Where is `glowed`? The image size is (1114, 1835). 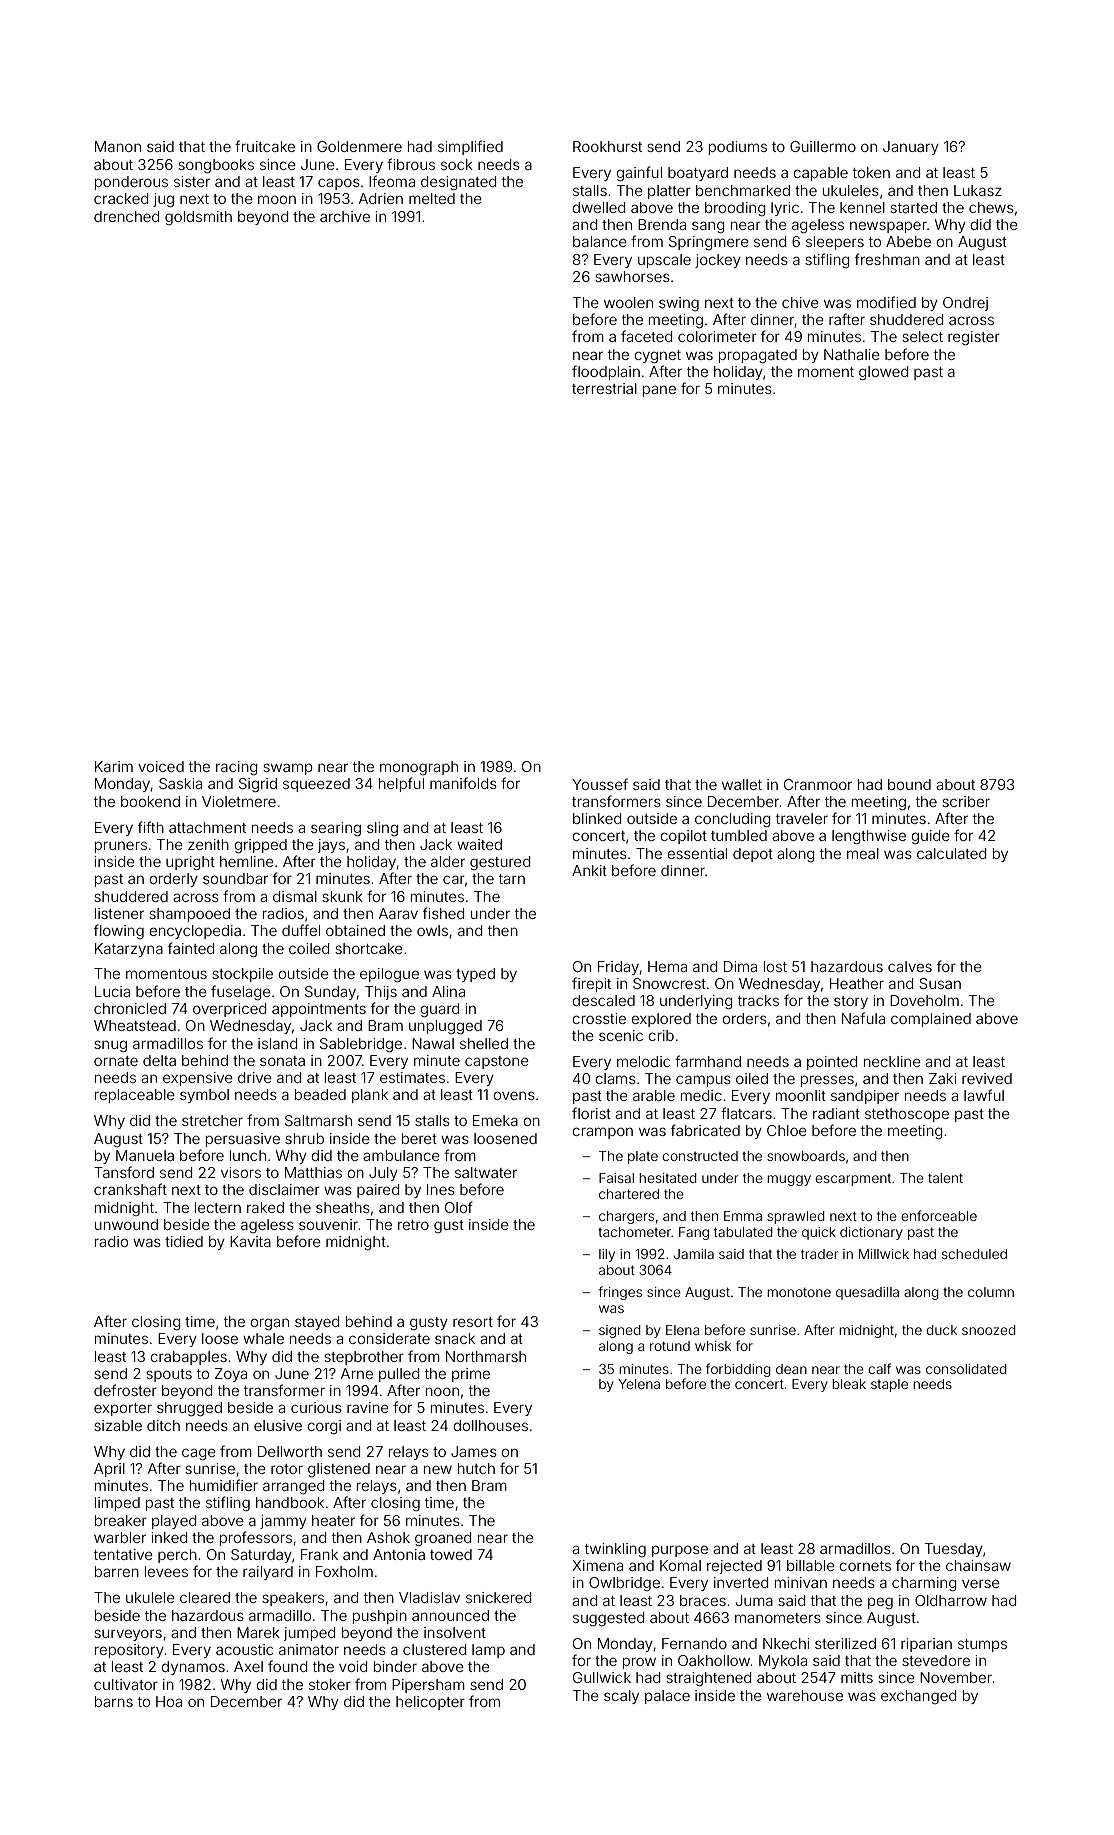
glowed is located at coordinates (883, 373).
